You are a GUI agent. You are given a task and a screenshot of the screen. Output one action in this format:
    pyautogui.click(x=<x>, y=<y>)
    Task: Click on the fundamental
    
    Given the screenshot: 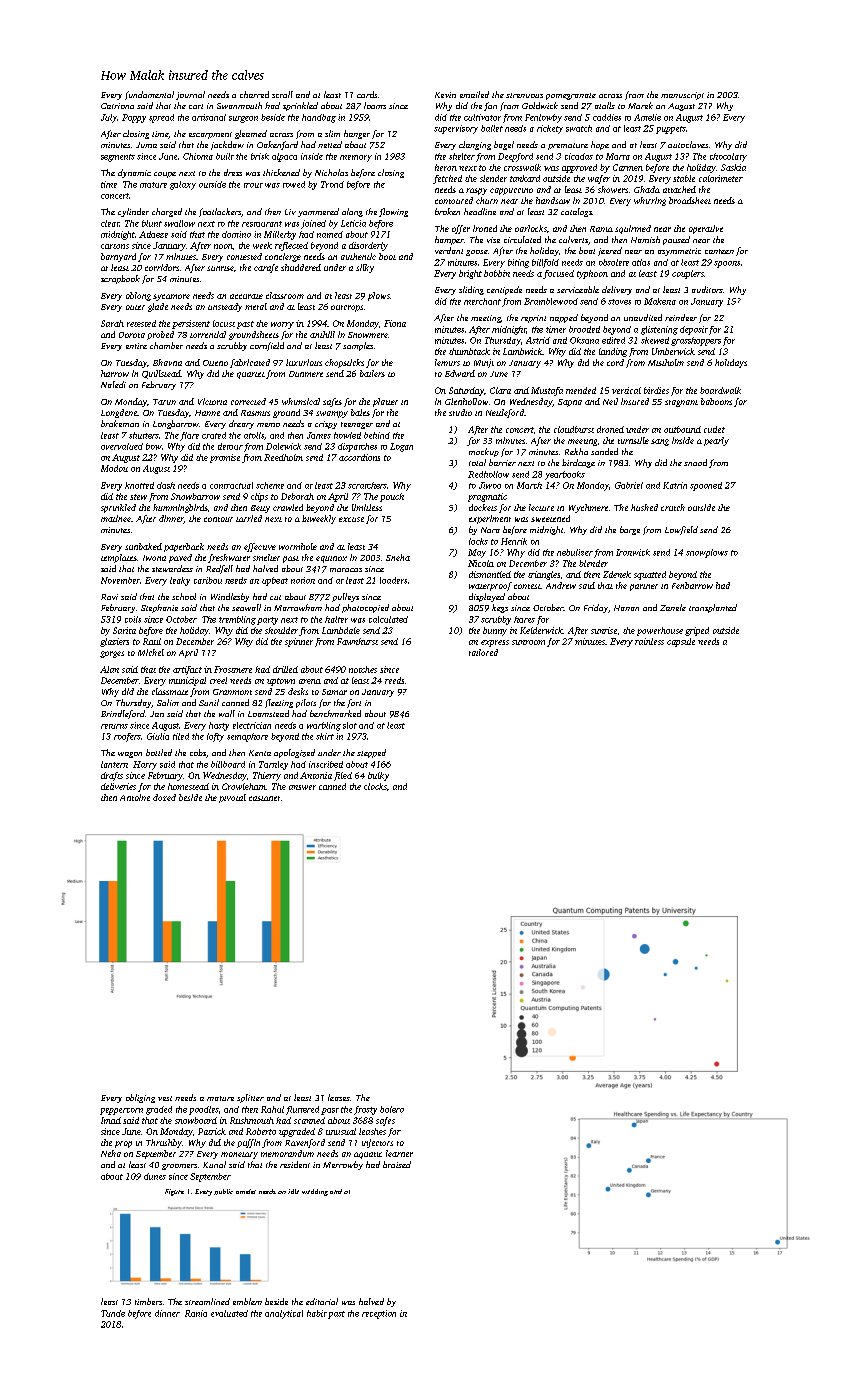 What is the action you would take?
    pyautogui.click(x=149, y=95)
